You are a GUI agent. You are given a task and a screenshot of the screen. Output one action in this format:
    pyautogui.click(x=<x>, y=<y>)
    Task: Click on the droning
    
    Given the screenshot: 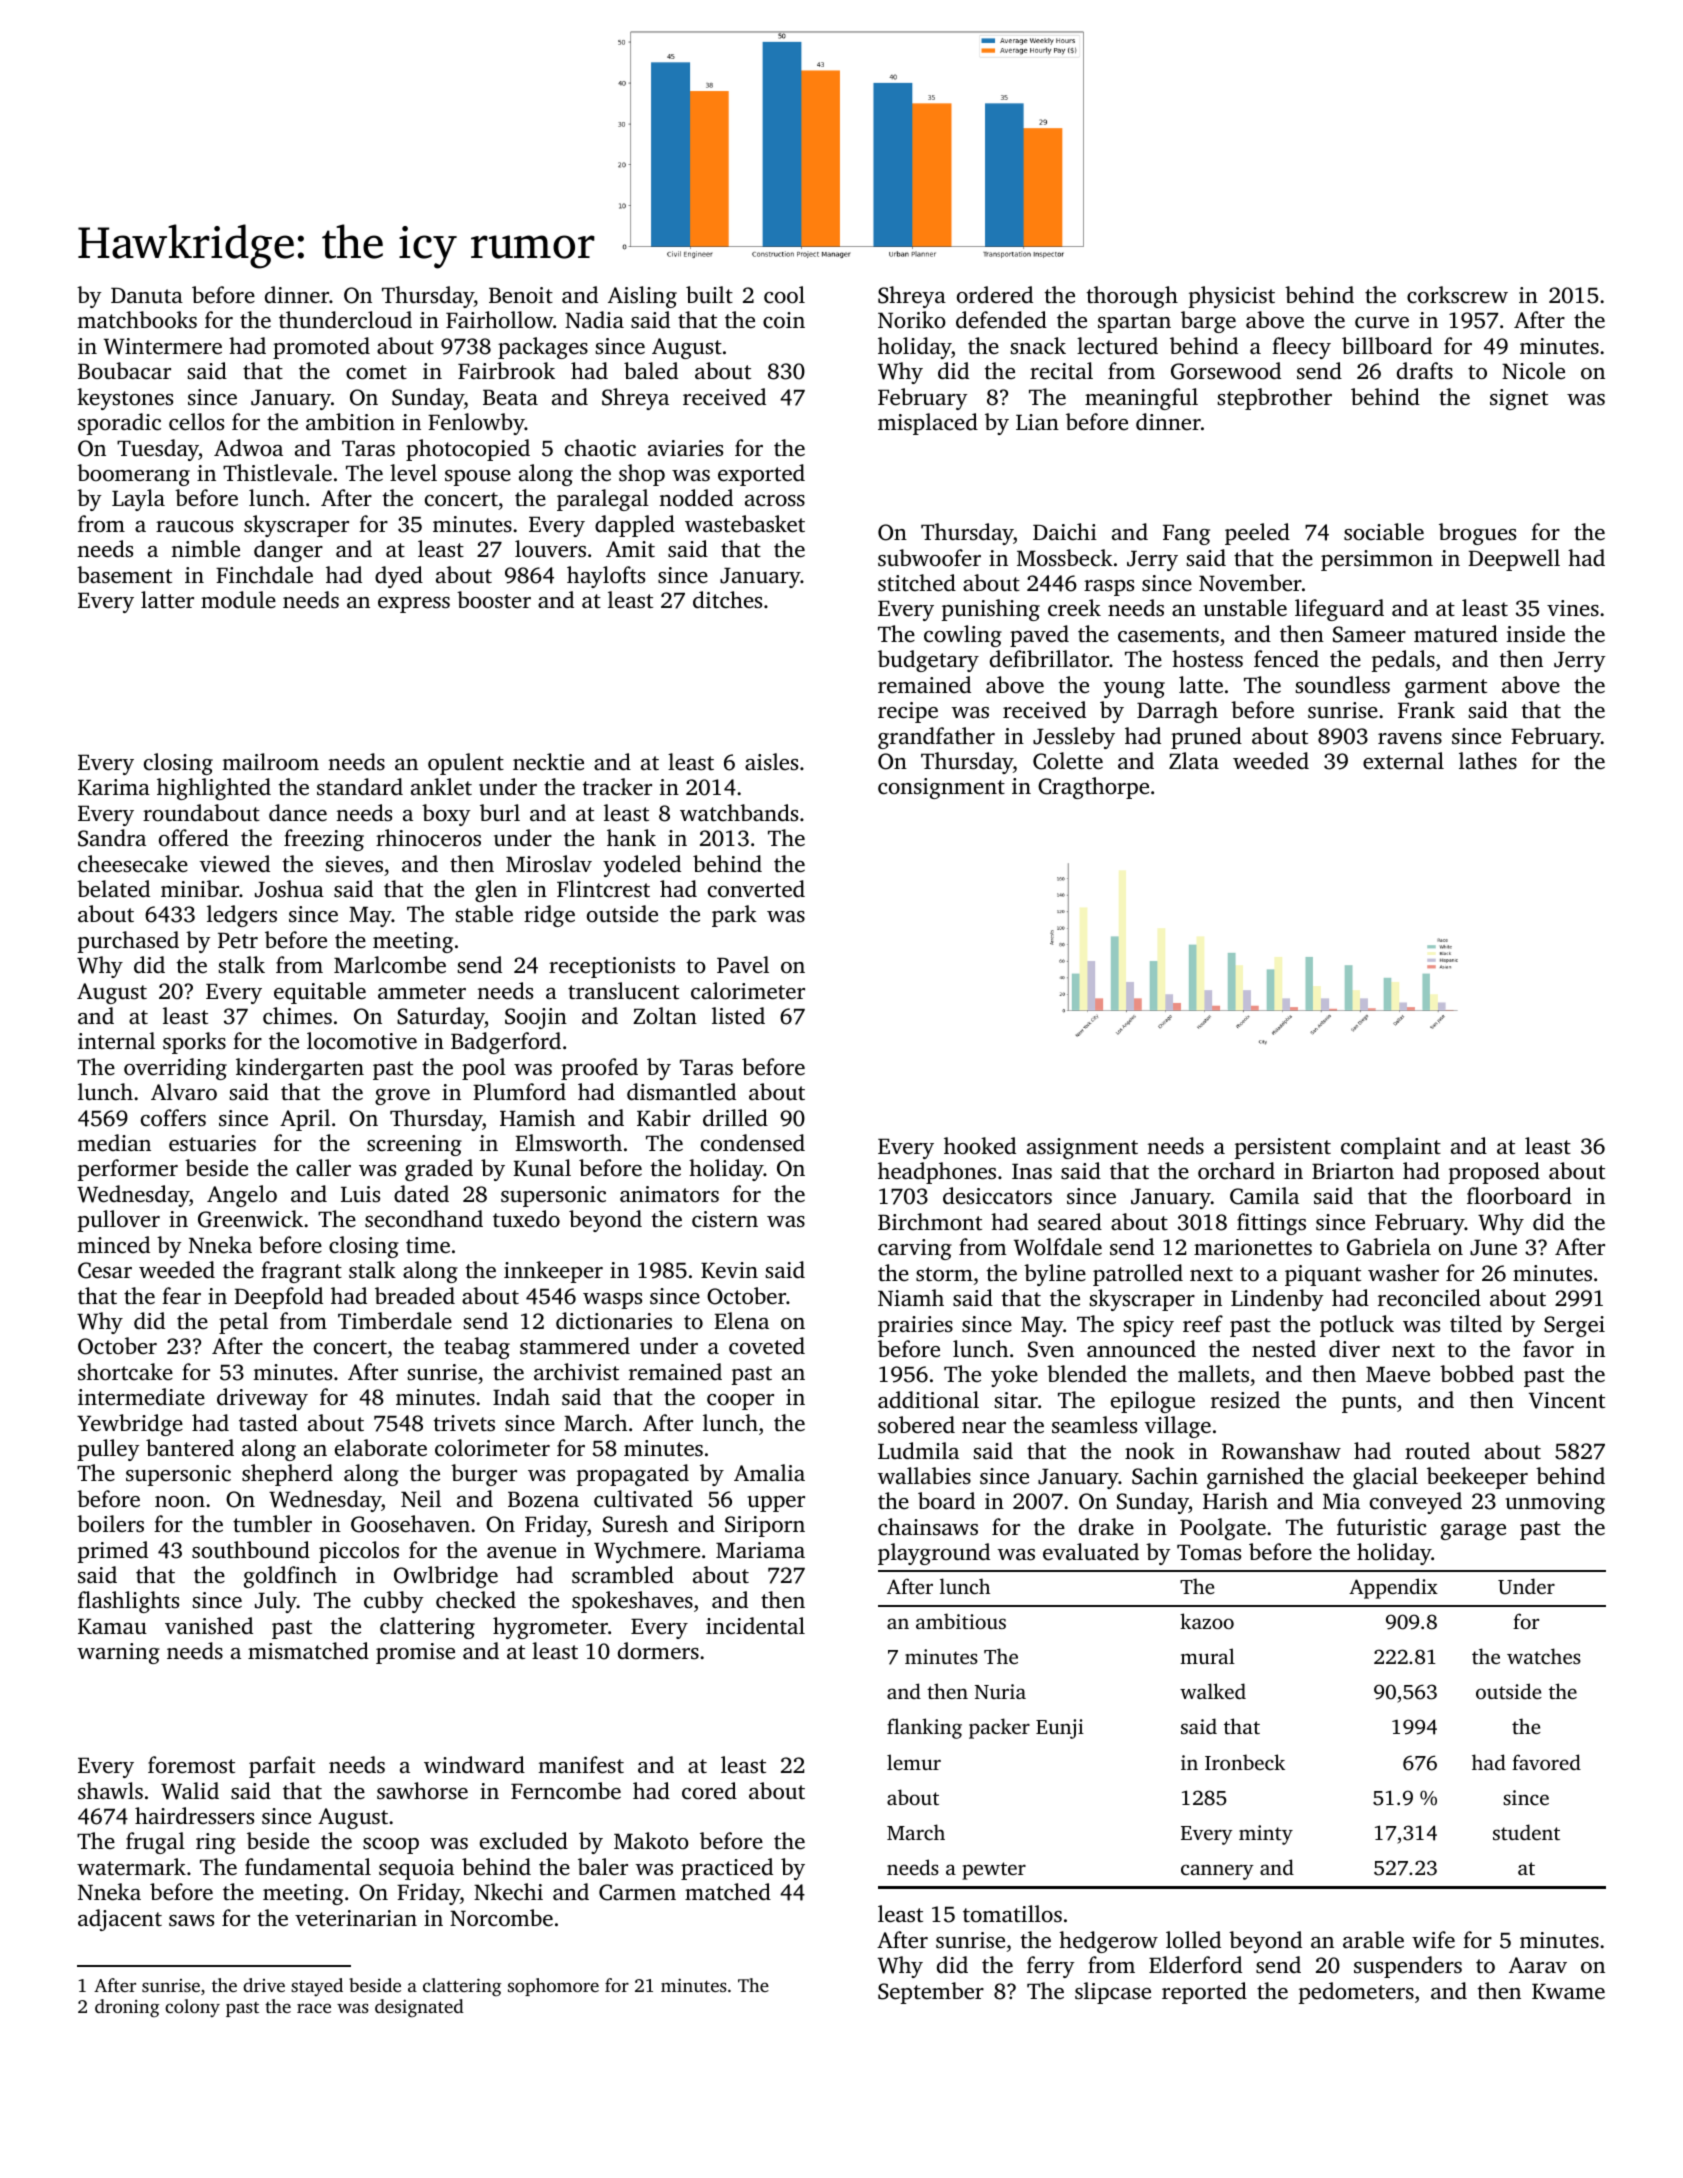 What is the action you would take?
    pyautogui.click(x=127, y=2008)
